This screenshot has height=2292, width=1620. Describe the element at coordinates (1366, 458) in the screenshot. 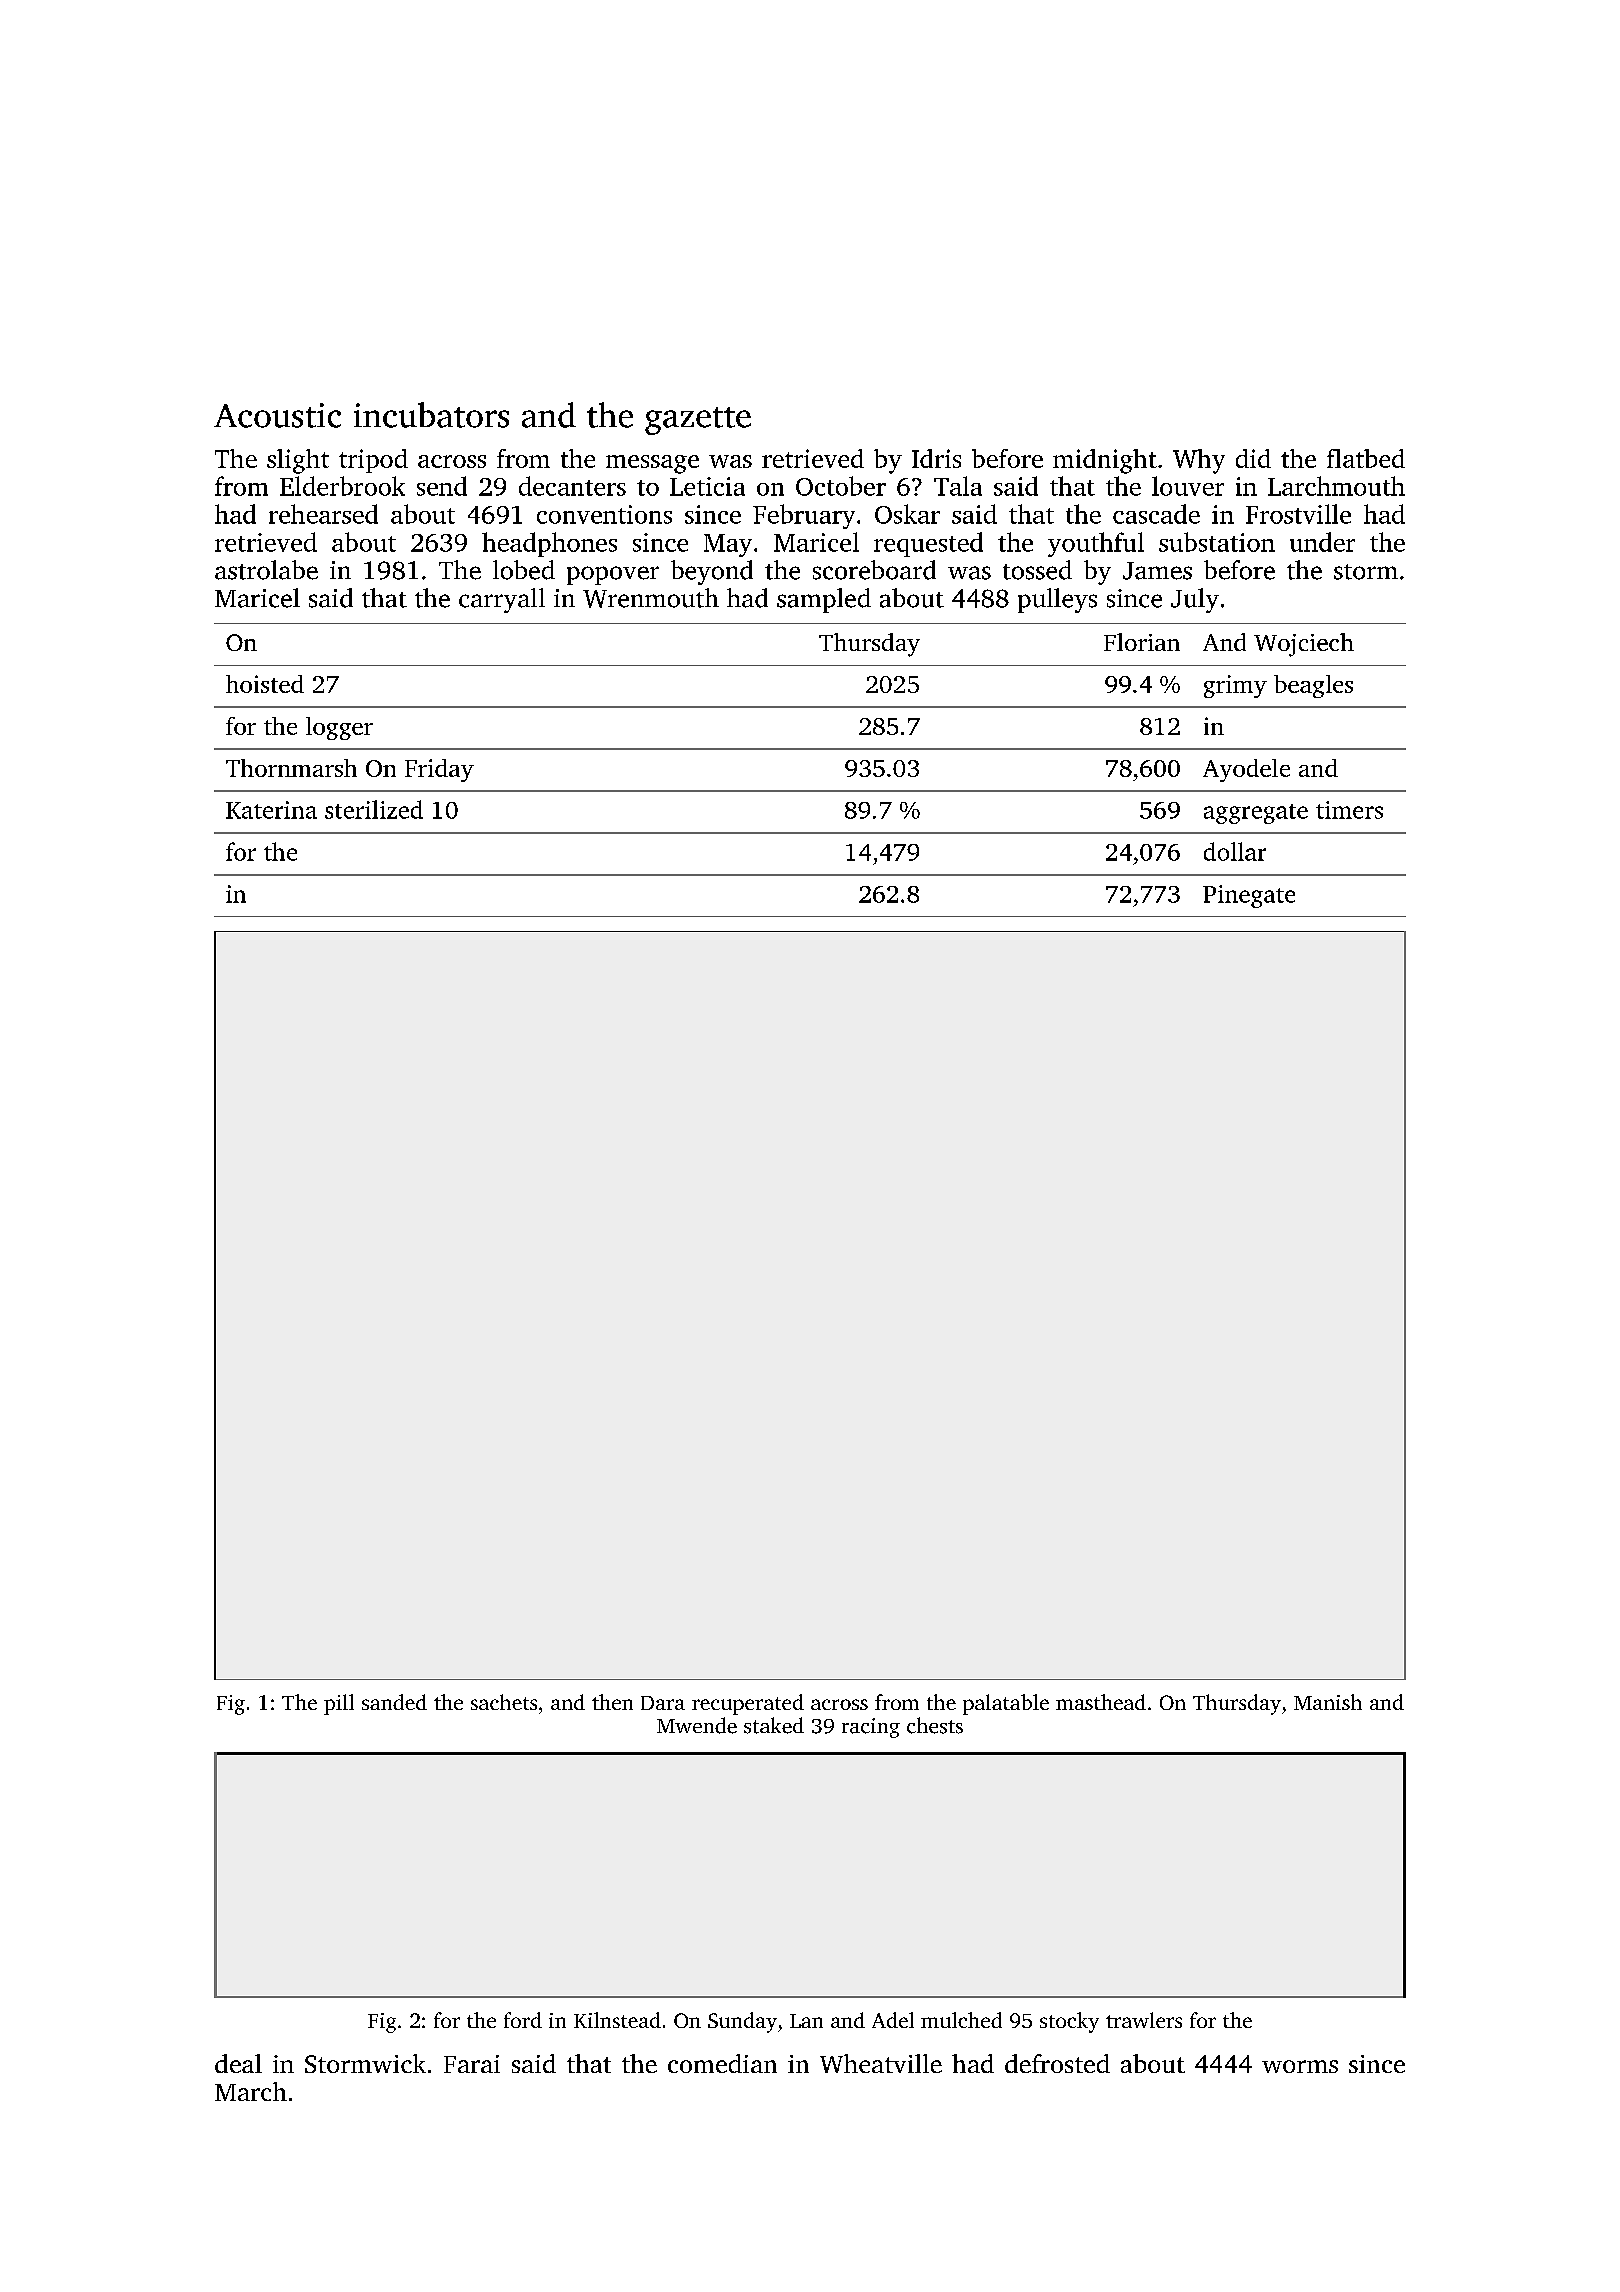

I see `flatbed` at that location.
